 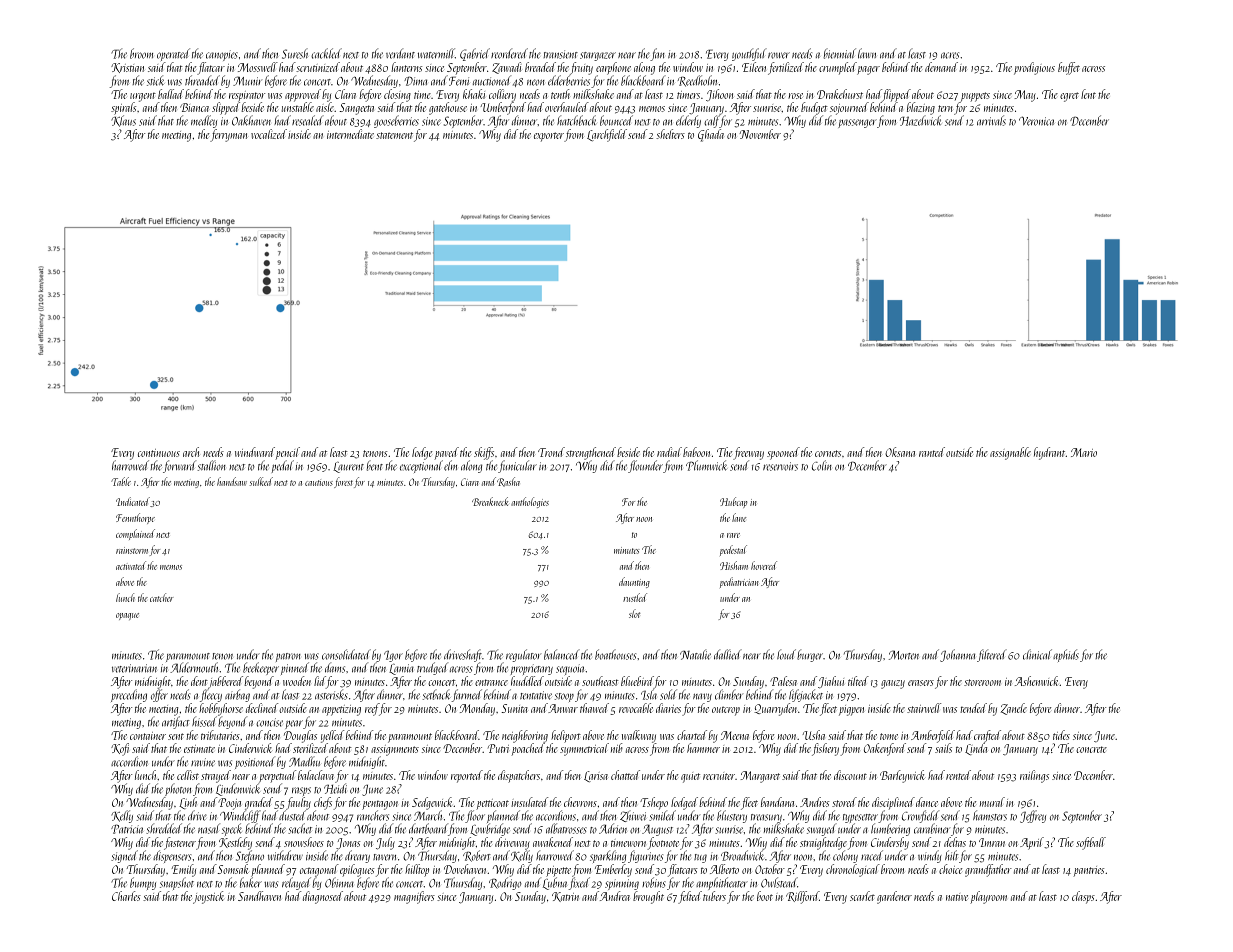 I want to click on stargazer, so click(x=598, y=56).
